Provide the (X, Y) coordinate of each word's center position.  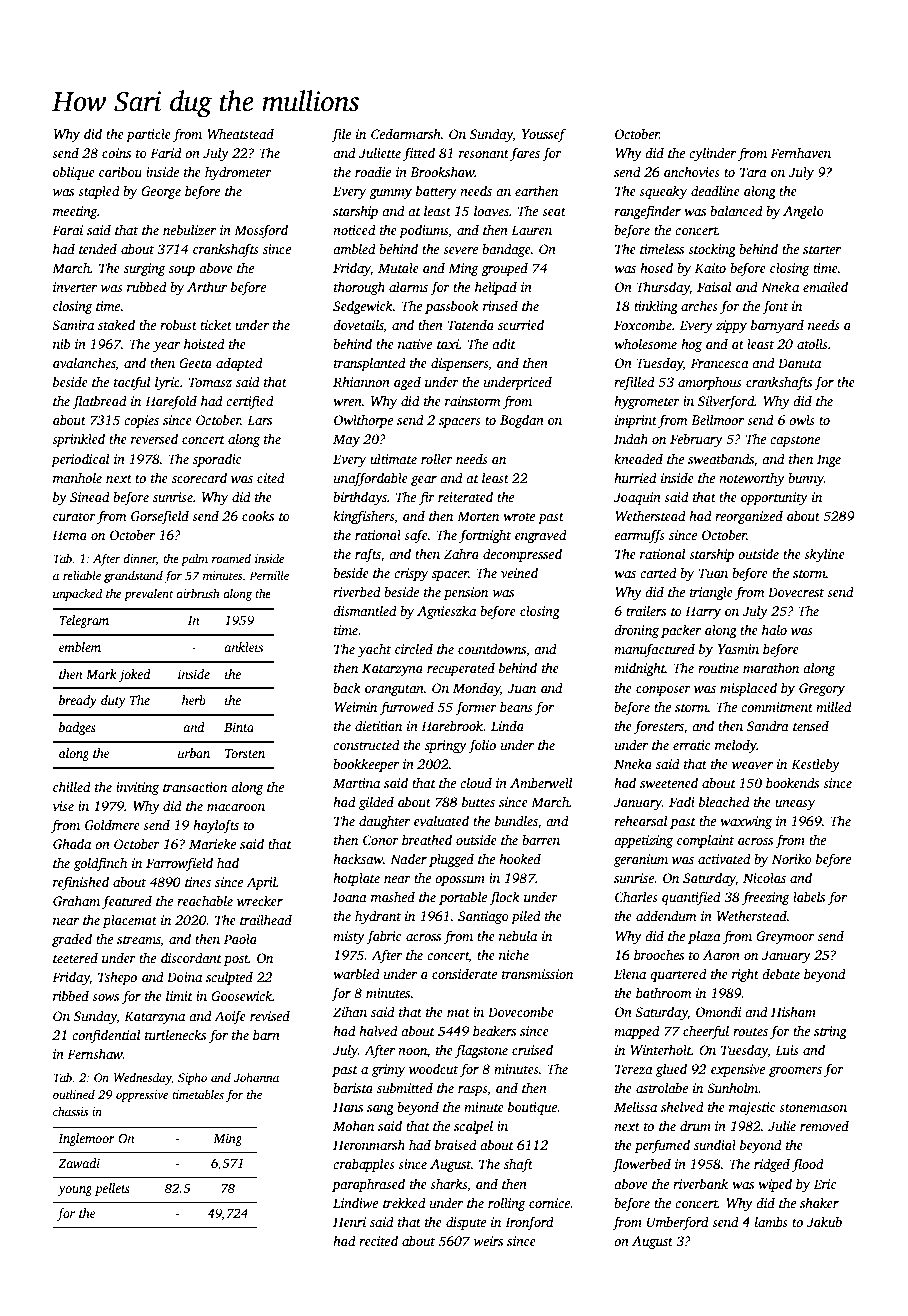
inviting (137, 788)
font (775, 307)
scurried (521, 324)
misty (349, 937)
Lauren (531, 230)
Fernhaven (801, 153)
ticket (216, 324)
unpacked (77, 594)
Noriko (792, 858)
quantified (691, 898)
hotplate (356, 879)
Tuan (713, 573)
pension (466, 593)
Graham (76, 900)
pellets (112, 1189)
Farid (166, 152)
